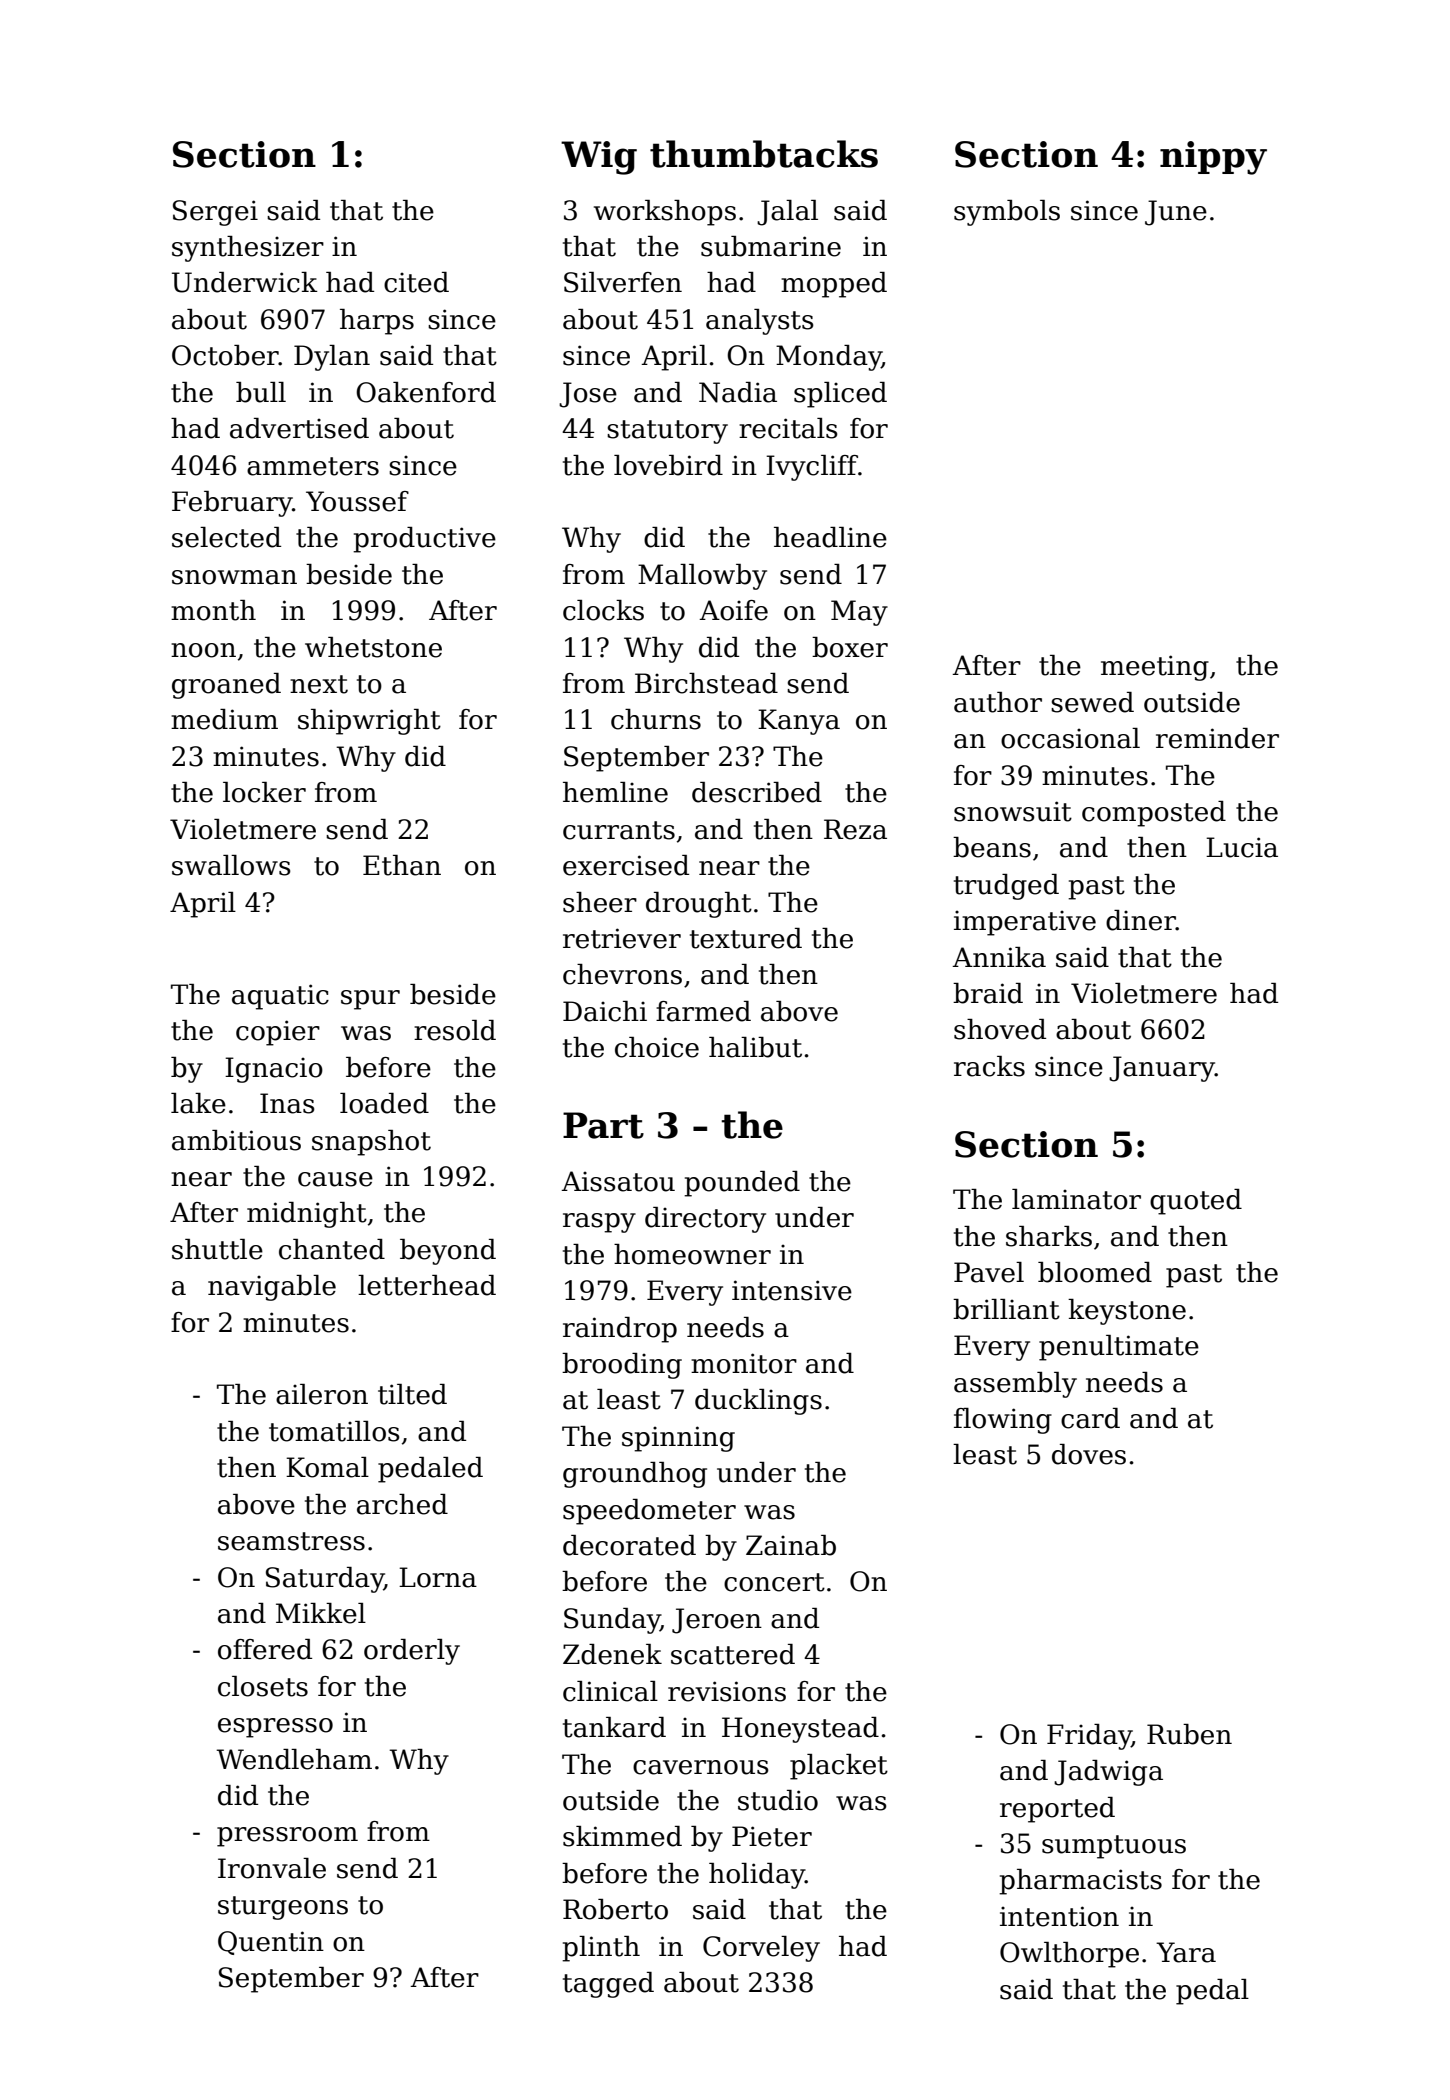 The image size is (1450, 2100). What do you see at coordinates (1196, 1202) in the screenshot?
I see `quoted` at bounding box center [1196, 1202].
